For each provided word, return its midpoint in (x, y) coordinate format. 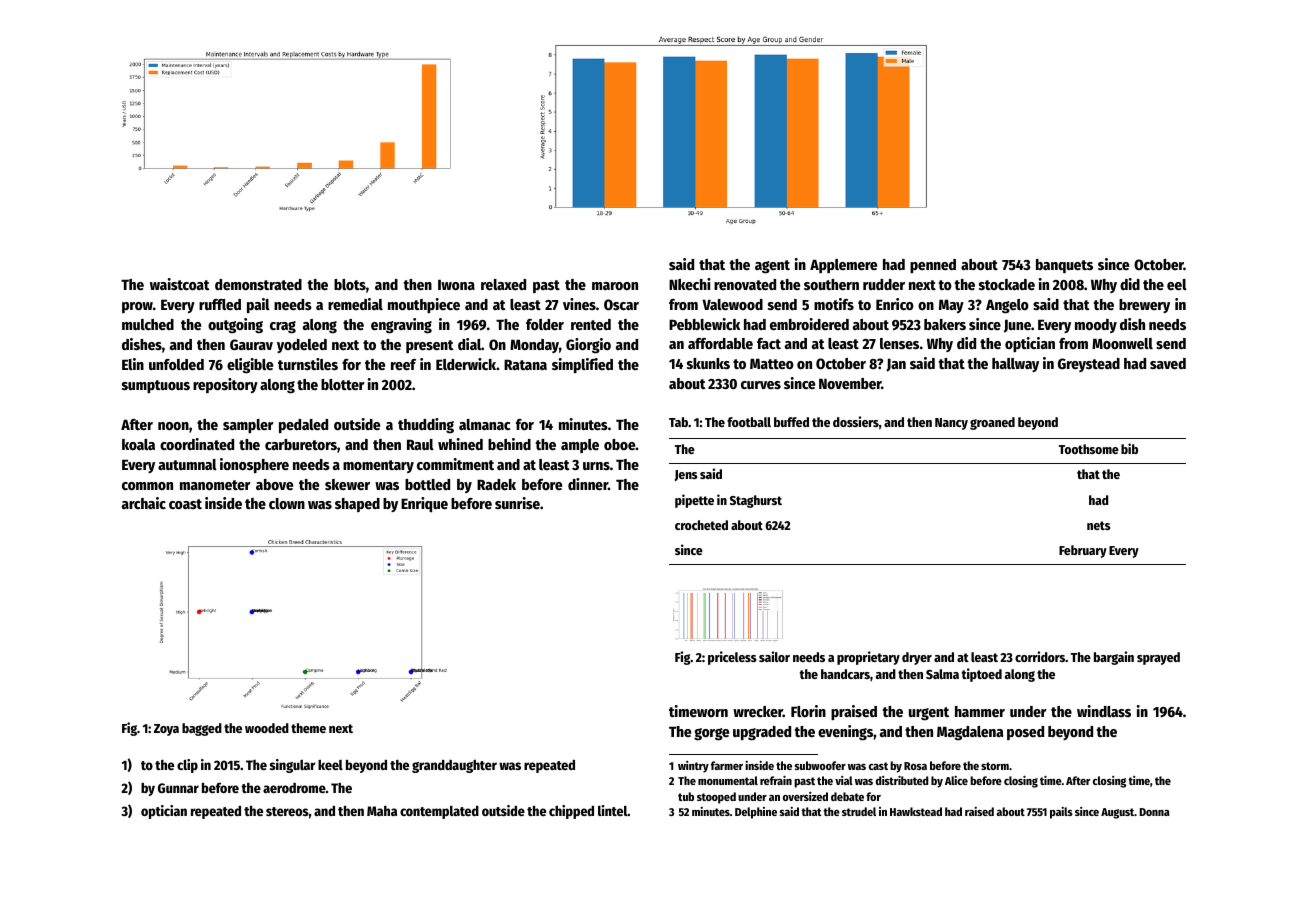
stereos (287, 811)
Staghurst (756, 501)
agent (772, 267)
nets (1098, 525)
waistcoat (180, 284)
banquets (1064, 266)
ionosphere (254, 465)
